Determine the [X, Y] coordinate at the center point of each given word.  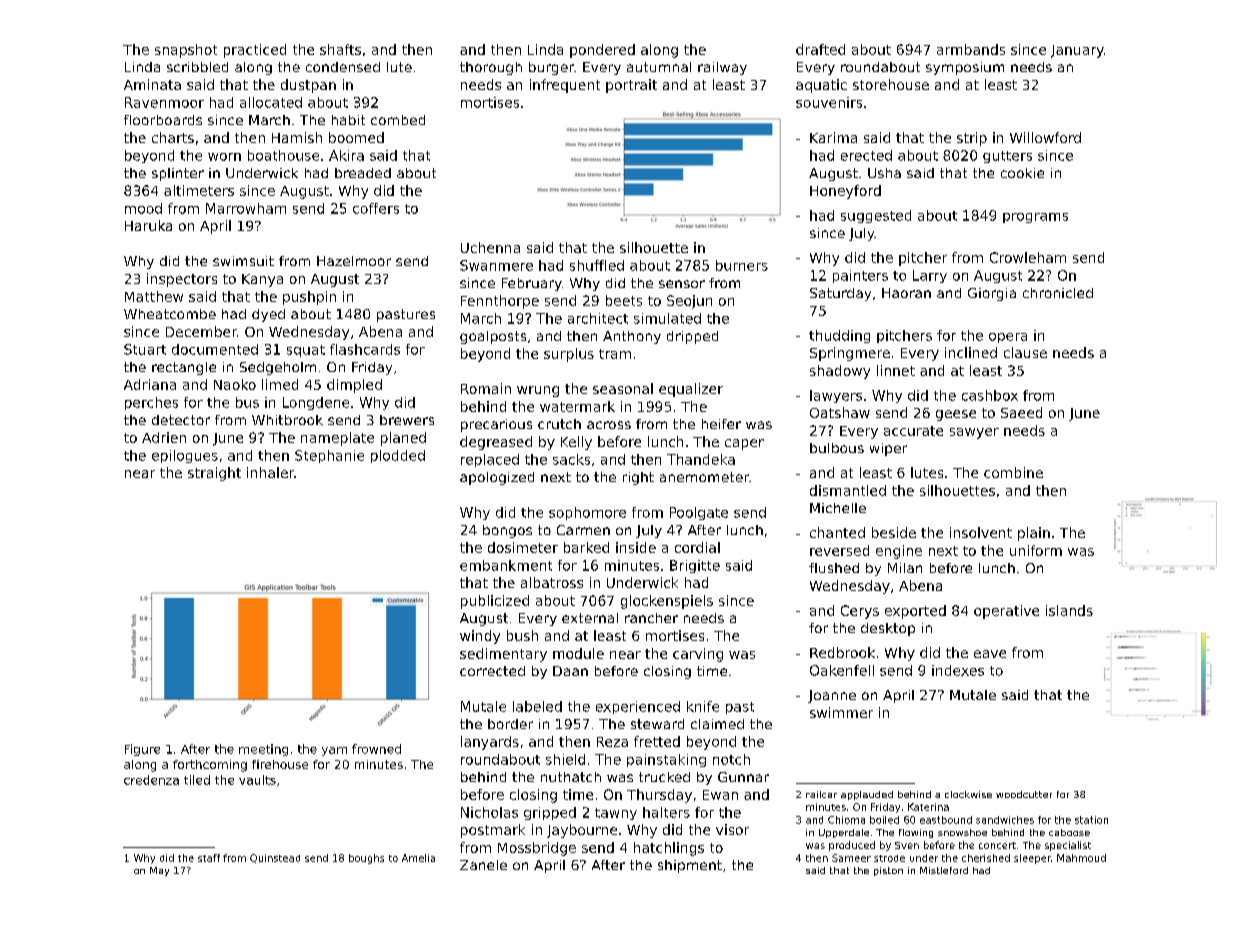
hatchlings [669, 849]
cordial [697, 547]
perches [151, 403]
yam [334, 751]
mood [143, 208]
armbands [971, 49]
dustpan [308, 86]
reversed [839, 550]
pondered [602, 51]
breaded [363, 173]
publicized [495, 602]
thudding [839, 336]
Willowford [1045, 137]
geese [956, 415]
